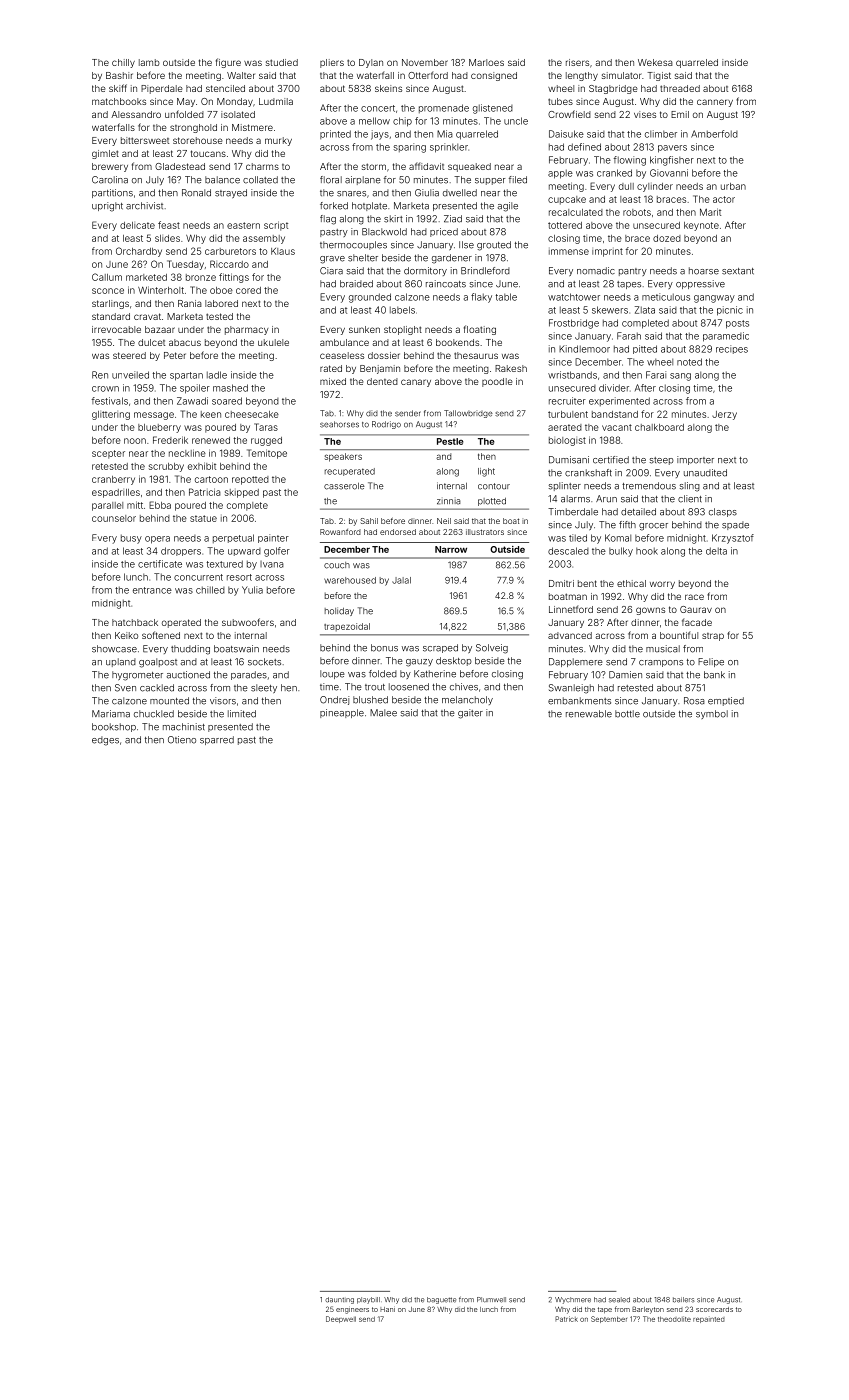  What do you see at coordinates (105, 741) in the image?
I see `edges` at bounding box center [105, 741].
